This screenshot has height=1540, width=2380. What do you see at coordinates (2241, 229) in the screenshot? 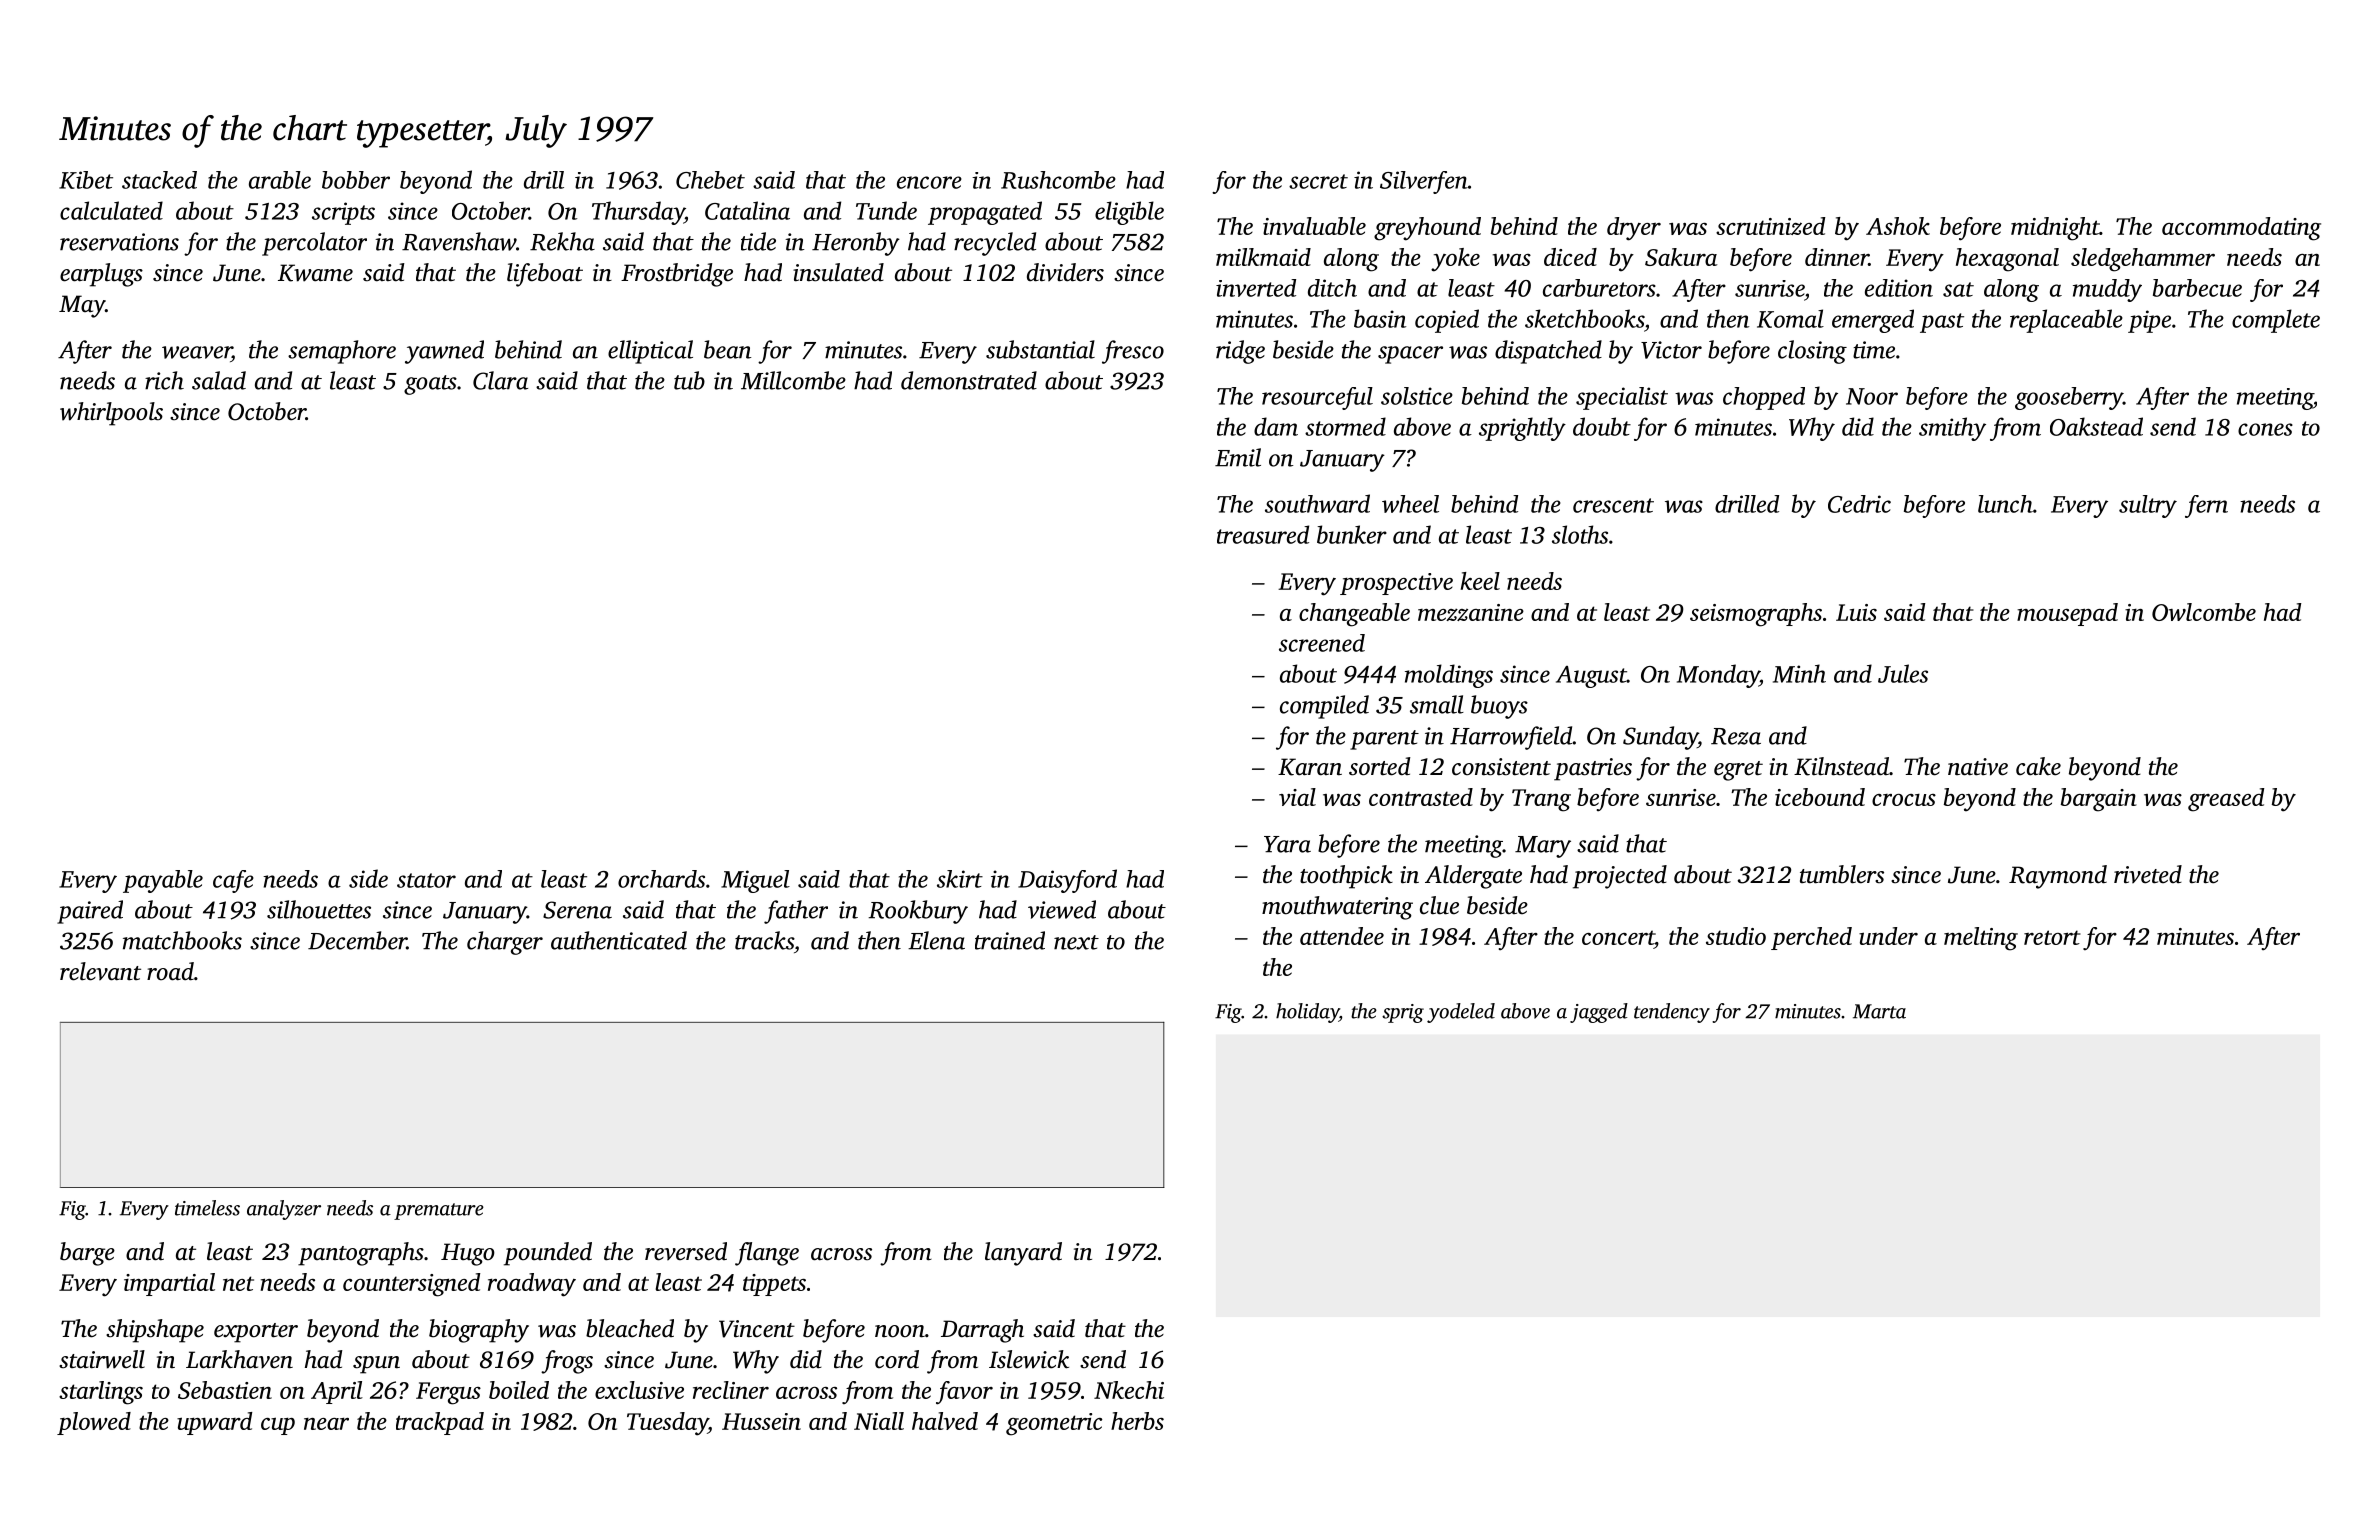
I see `accommodating` at bounding box center [2241, 229].
